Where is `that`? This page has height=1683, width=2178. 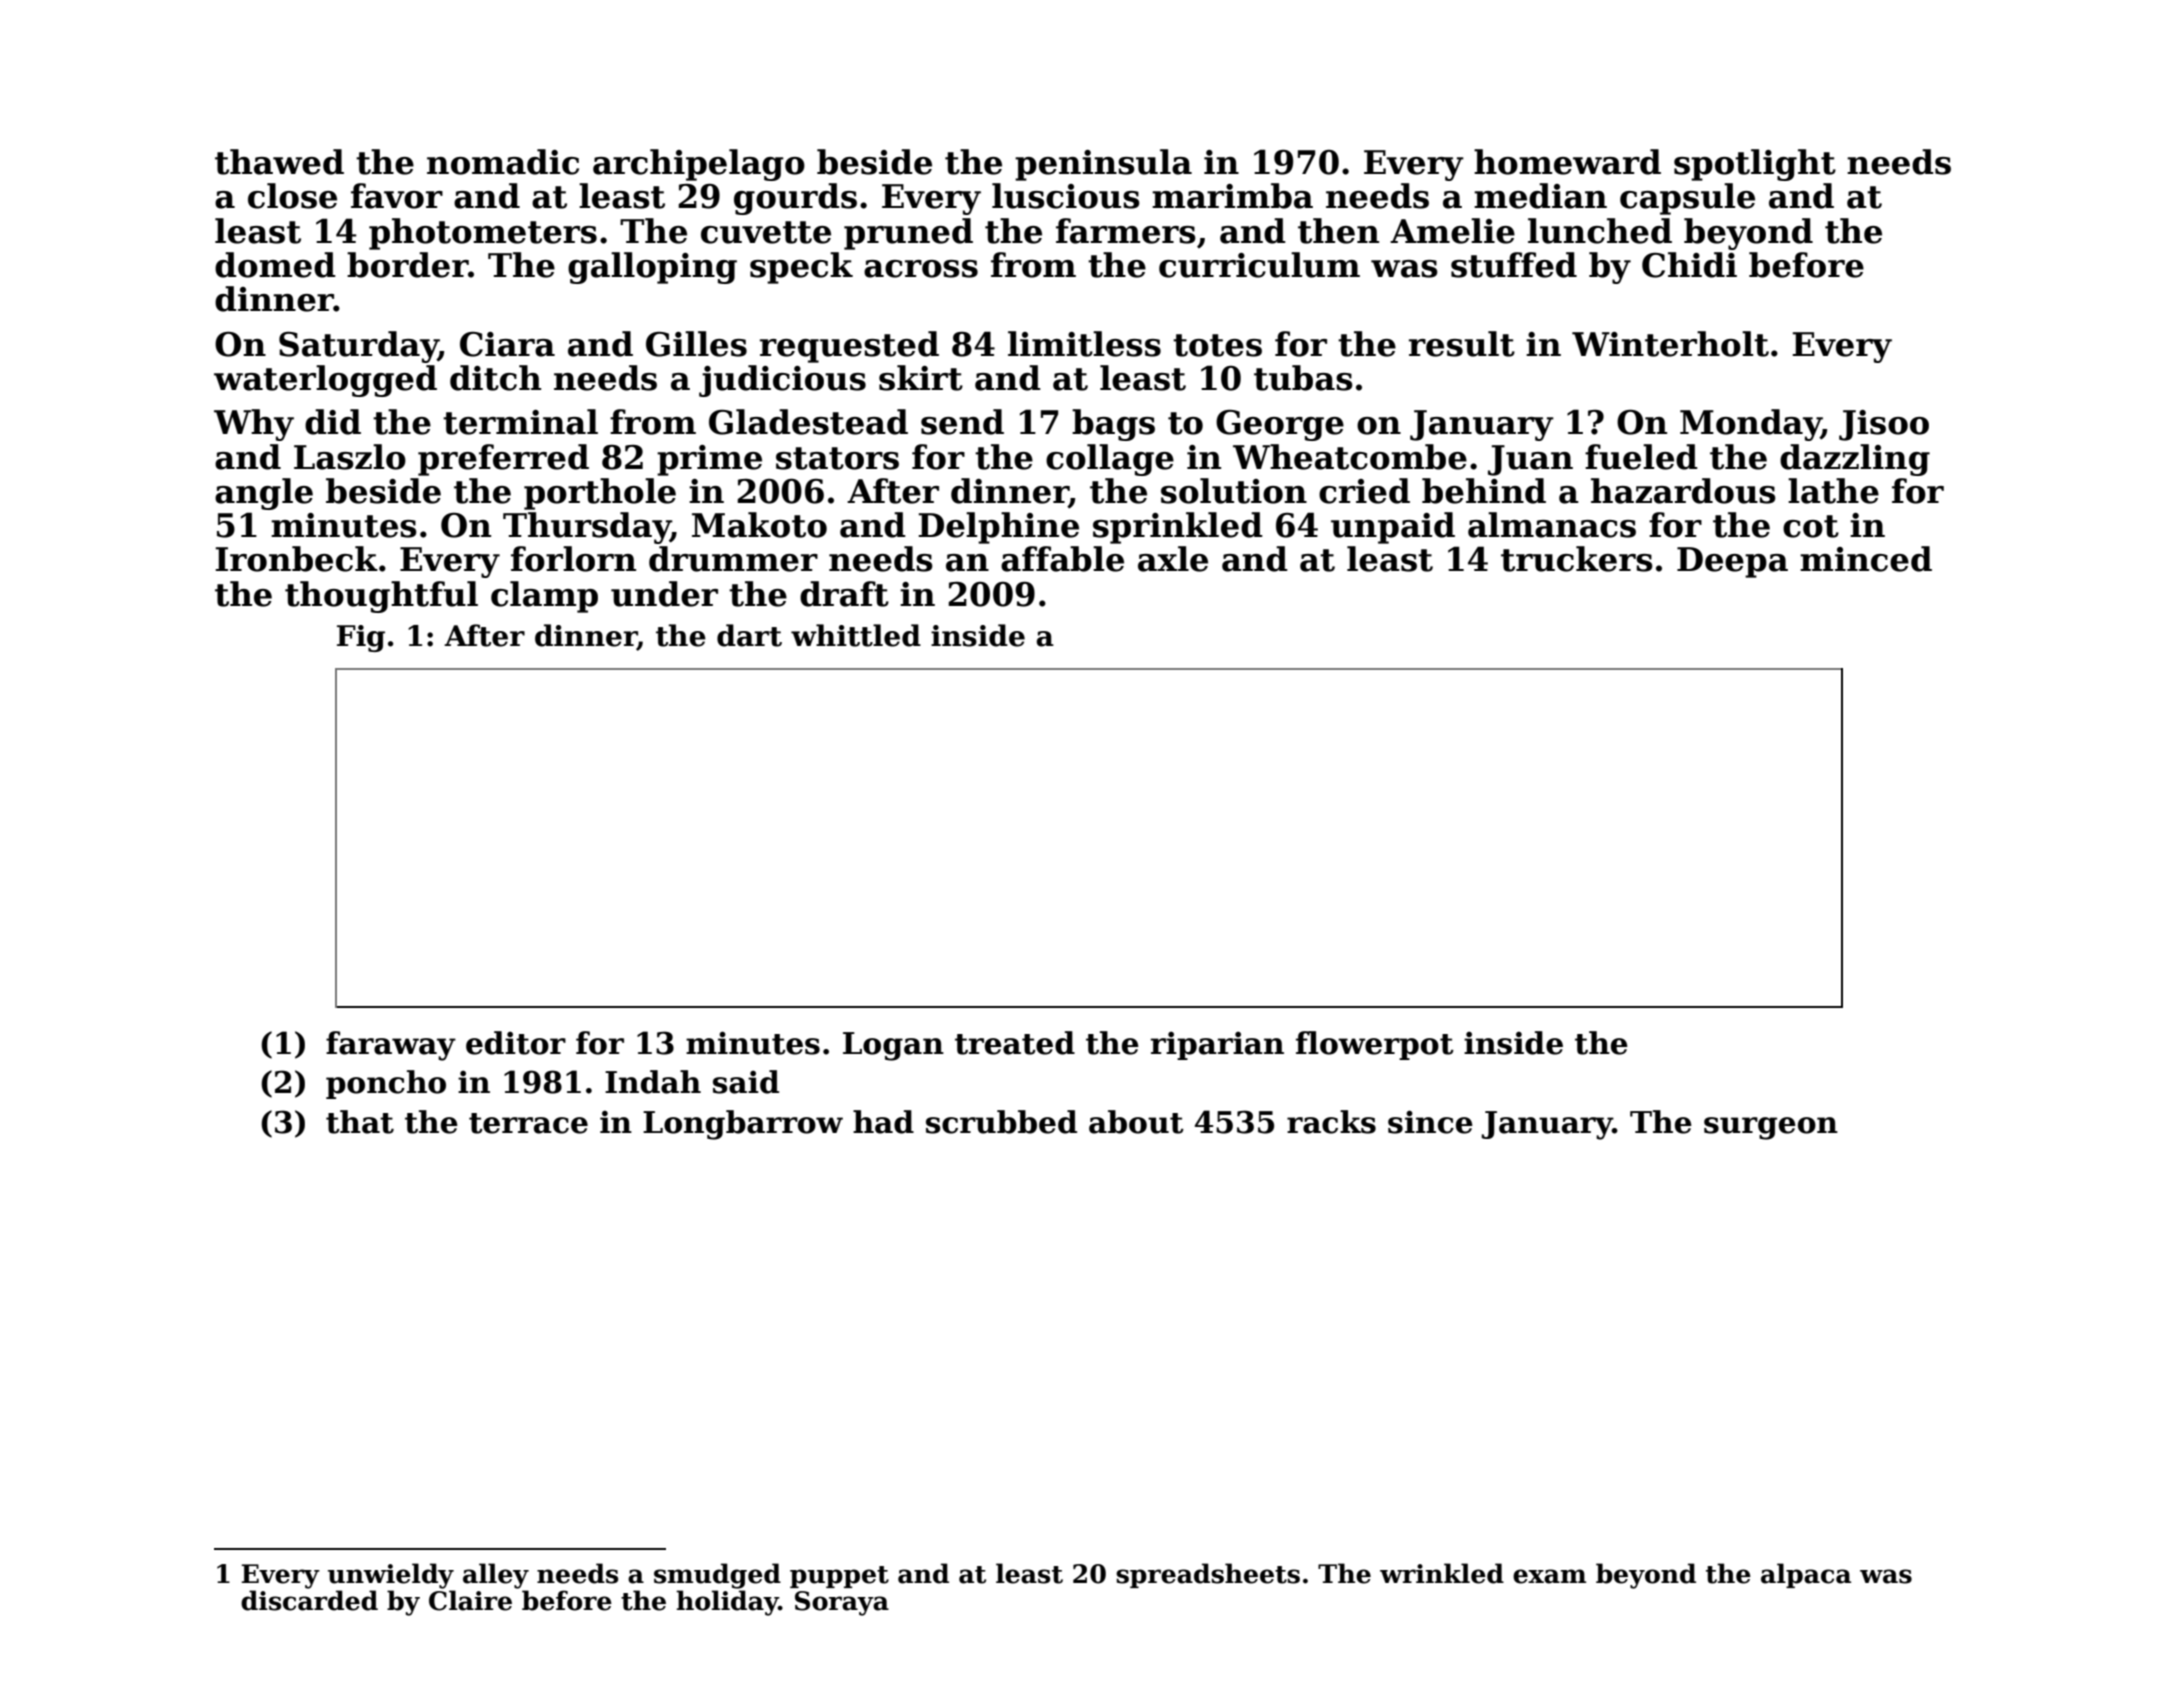
that is located at coordinates (360, 1122).
